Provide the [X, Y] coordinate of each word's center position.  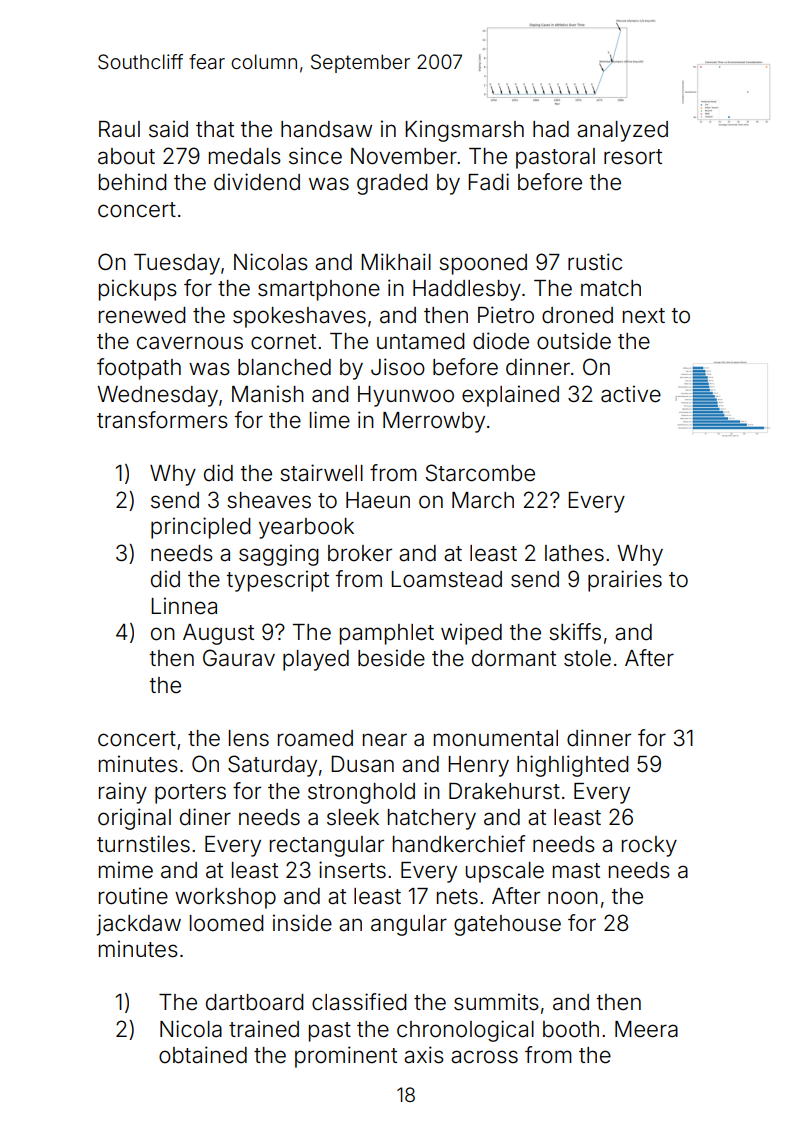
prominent [346, 1057]
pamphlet [387, 634]
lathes [574, 553]
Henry [478, 766]
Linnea [184, 606]
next [644, 316]
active [631, 394]
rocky [649, 846]
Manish [268, 394]
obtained [203, 1055]
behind [133, 182]
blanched [284, 367]
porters [190, 794]
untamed [421, 341]
